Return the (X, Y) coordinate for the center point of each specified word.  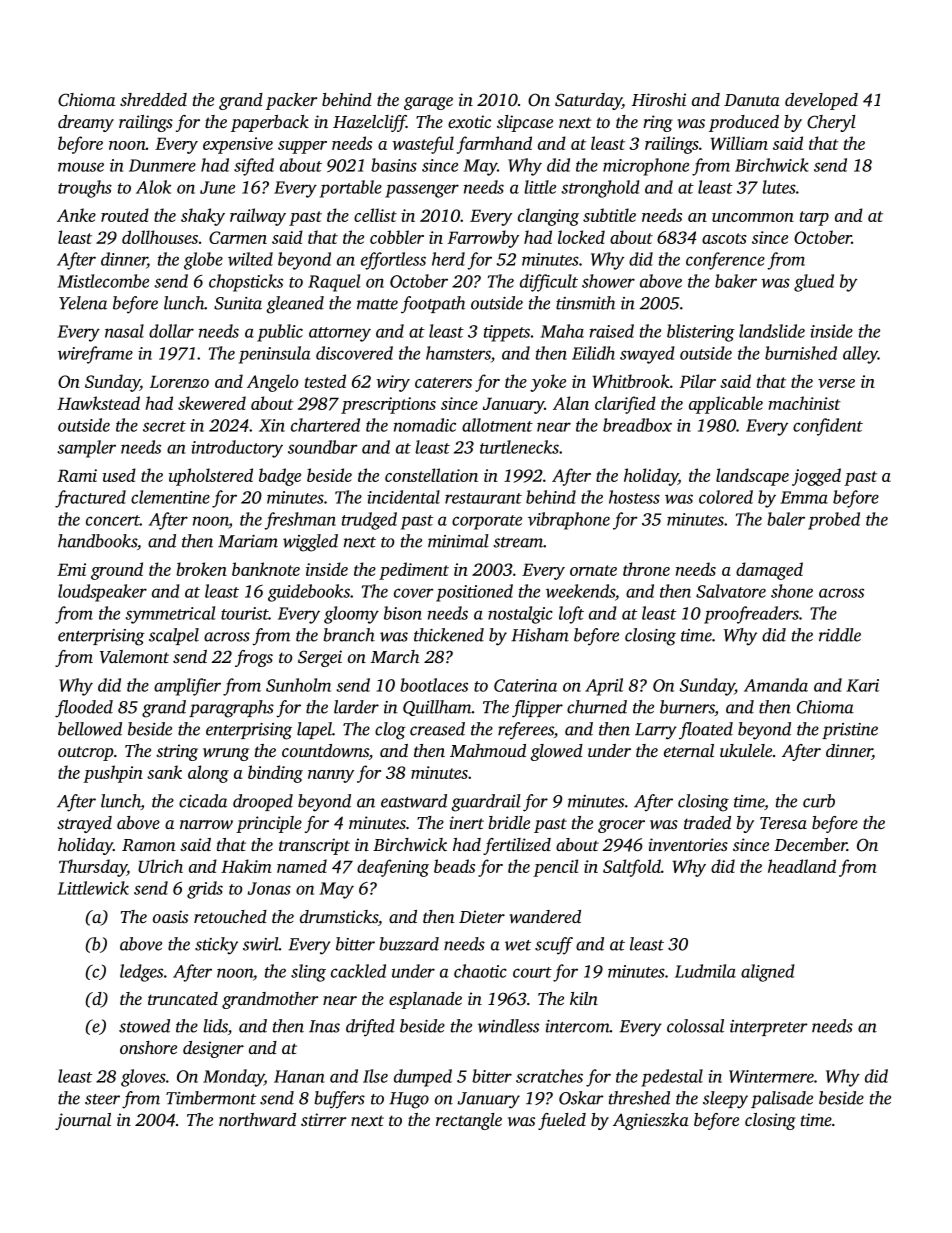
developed (821, 101)
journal (83, 1121)
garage (428, 103)
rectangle (469, 1121)
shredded (153, 99)
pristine (850, 731)
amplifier (187, 687)
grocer (621, 826)
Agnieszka (651, 1121)
